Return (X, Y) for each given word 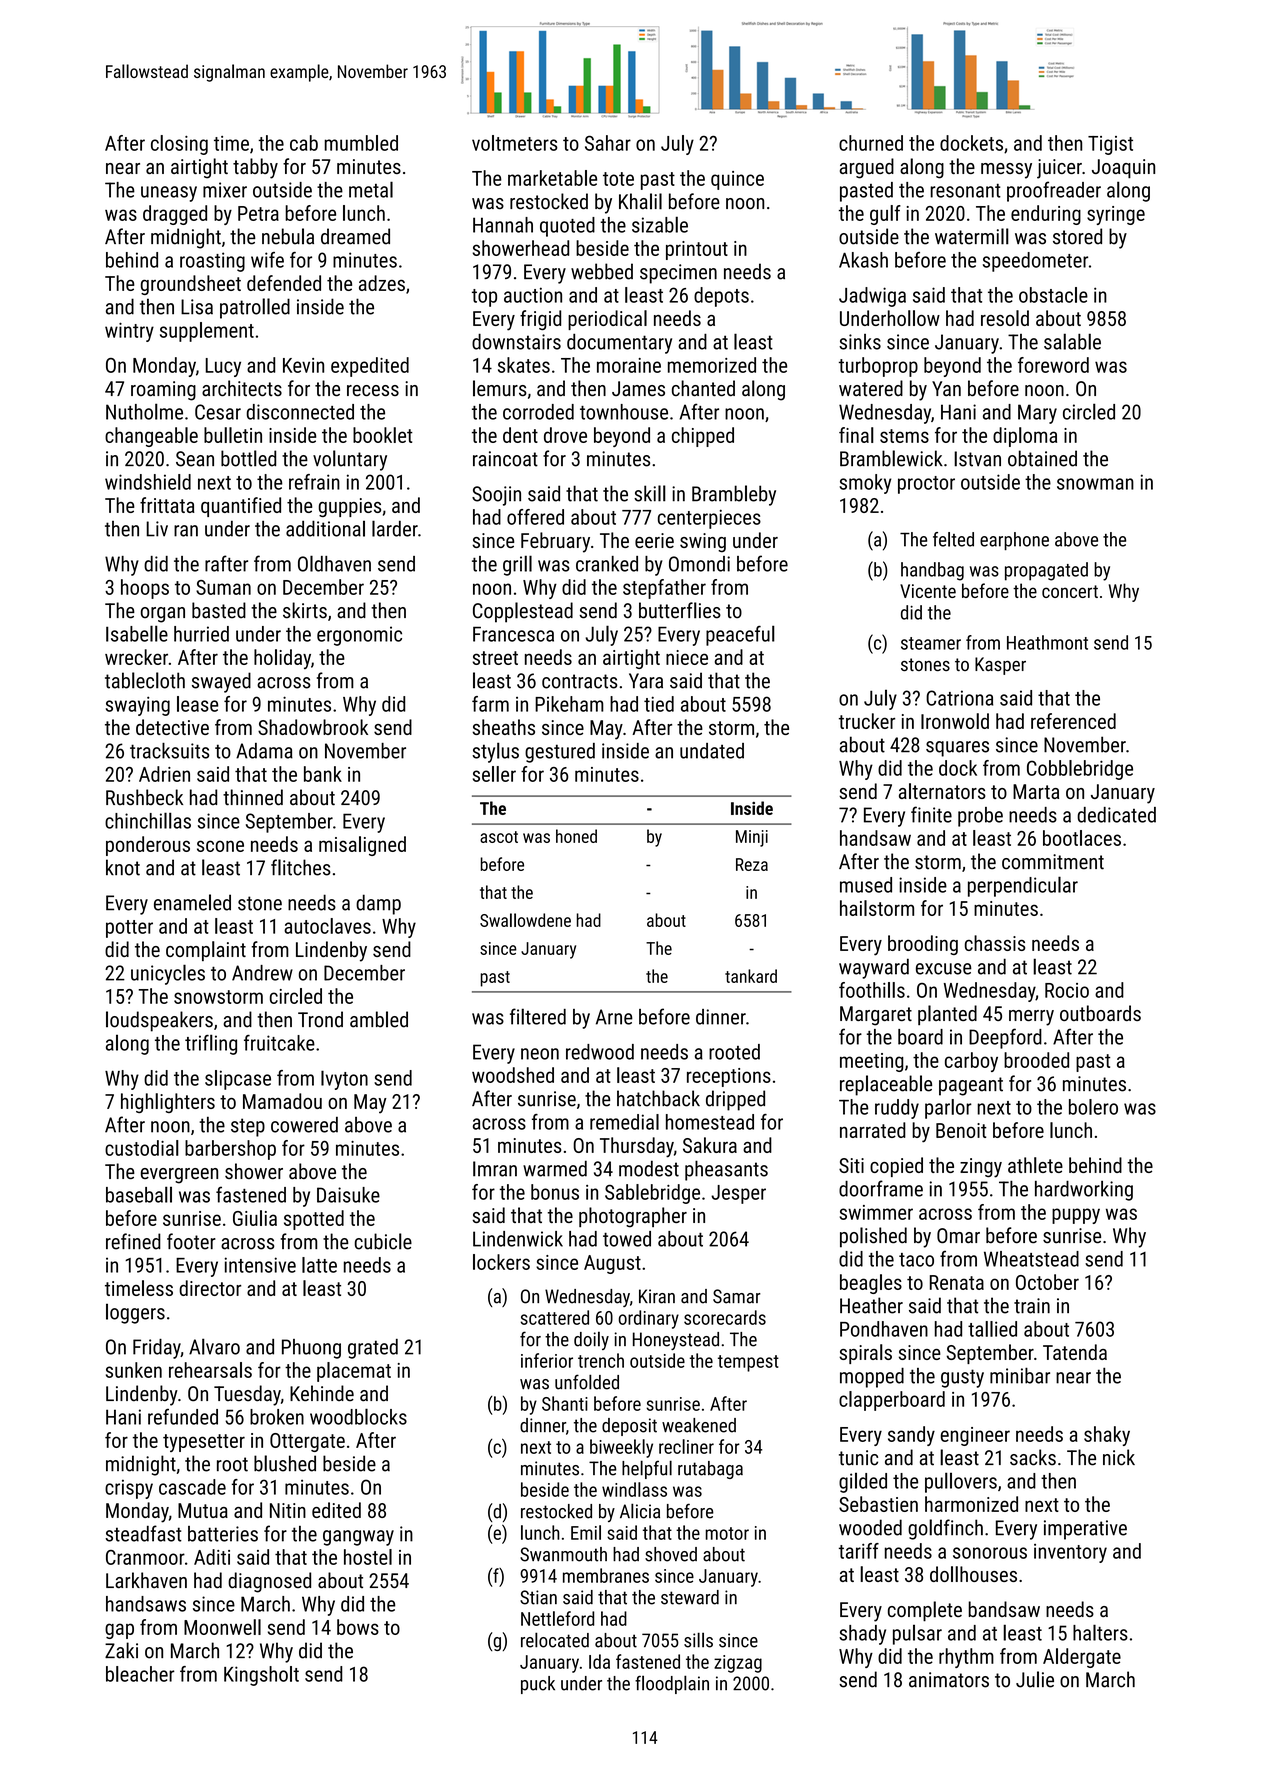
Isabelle (137, 633)
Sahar (608, 143)
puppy (1076, 1216)
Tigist (1110, 145)
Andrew (262, 973)
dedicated (1116, 815)
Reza (752, 864)
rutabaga (710, 1470)
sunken (134, 1370)
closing (179, 145)
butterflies (680, 610)
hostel (368, 1557)
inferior (547, 1360)
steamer (931, 643)
